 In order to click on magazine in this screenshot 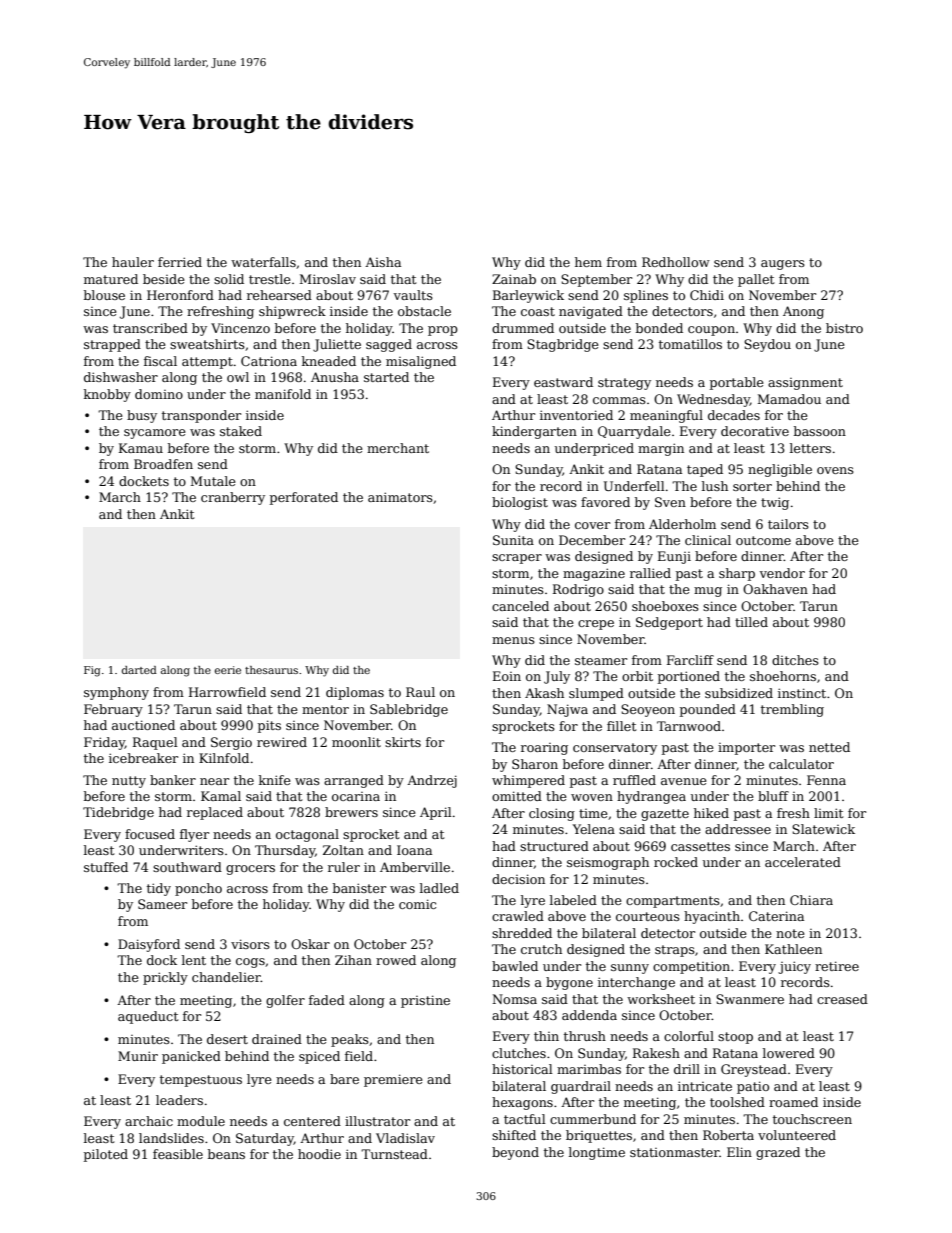, I will do `click(594, 574)`.
